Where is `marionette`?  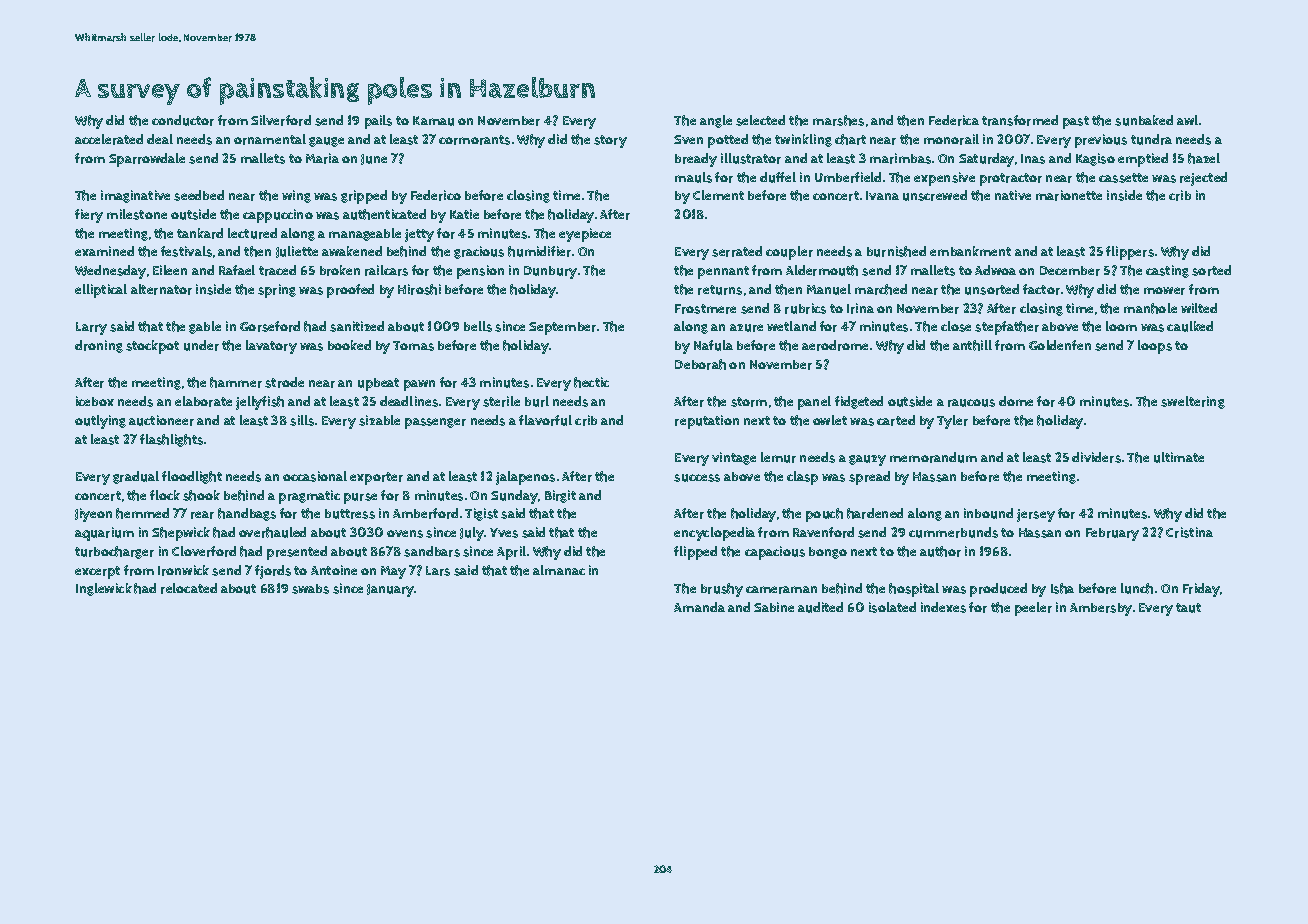
marionette is located at coordinates (1069, 195).
